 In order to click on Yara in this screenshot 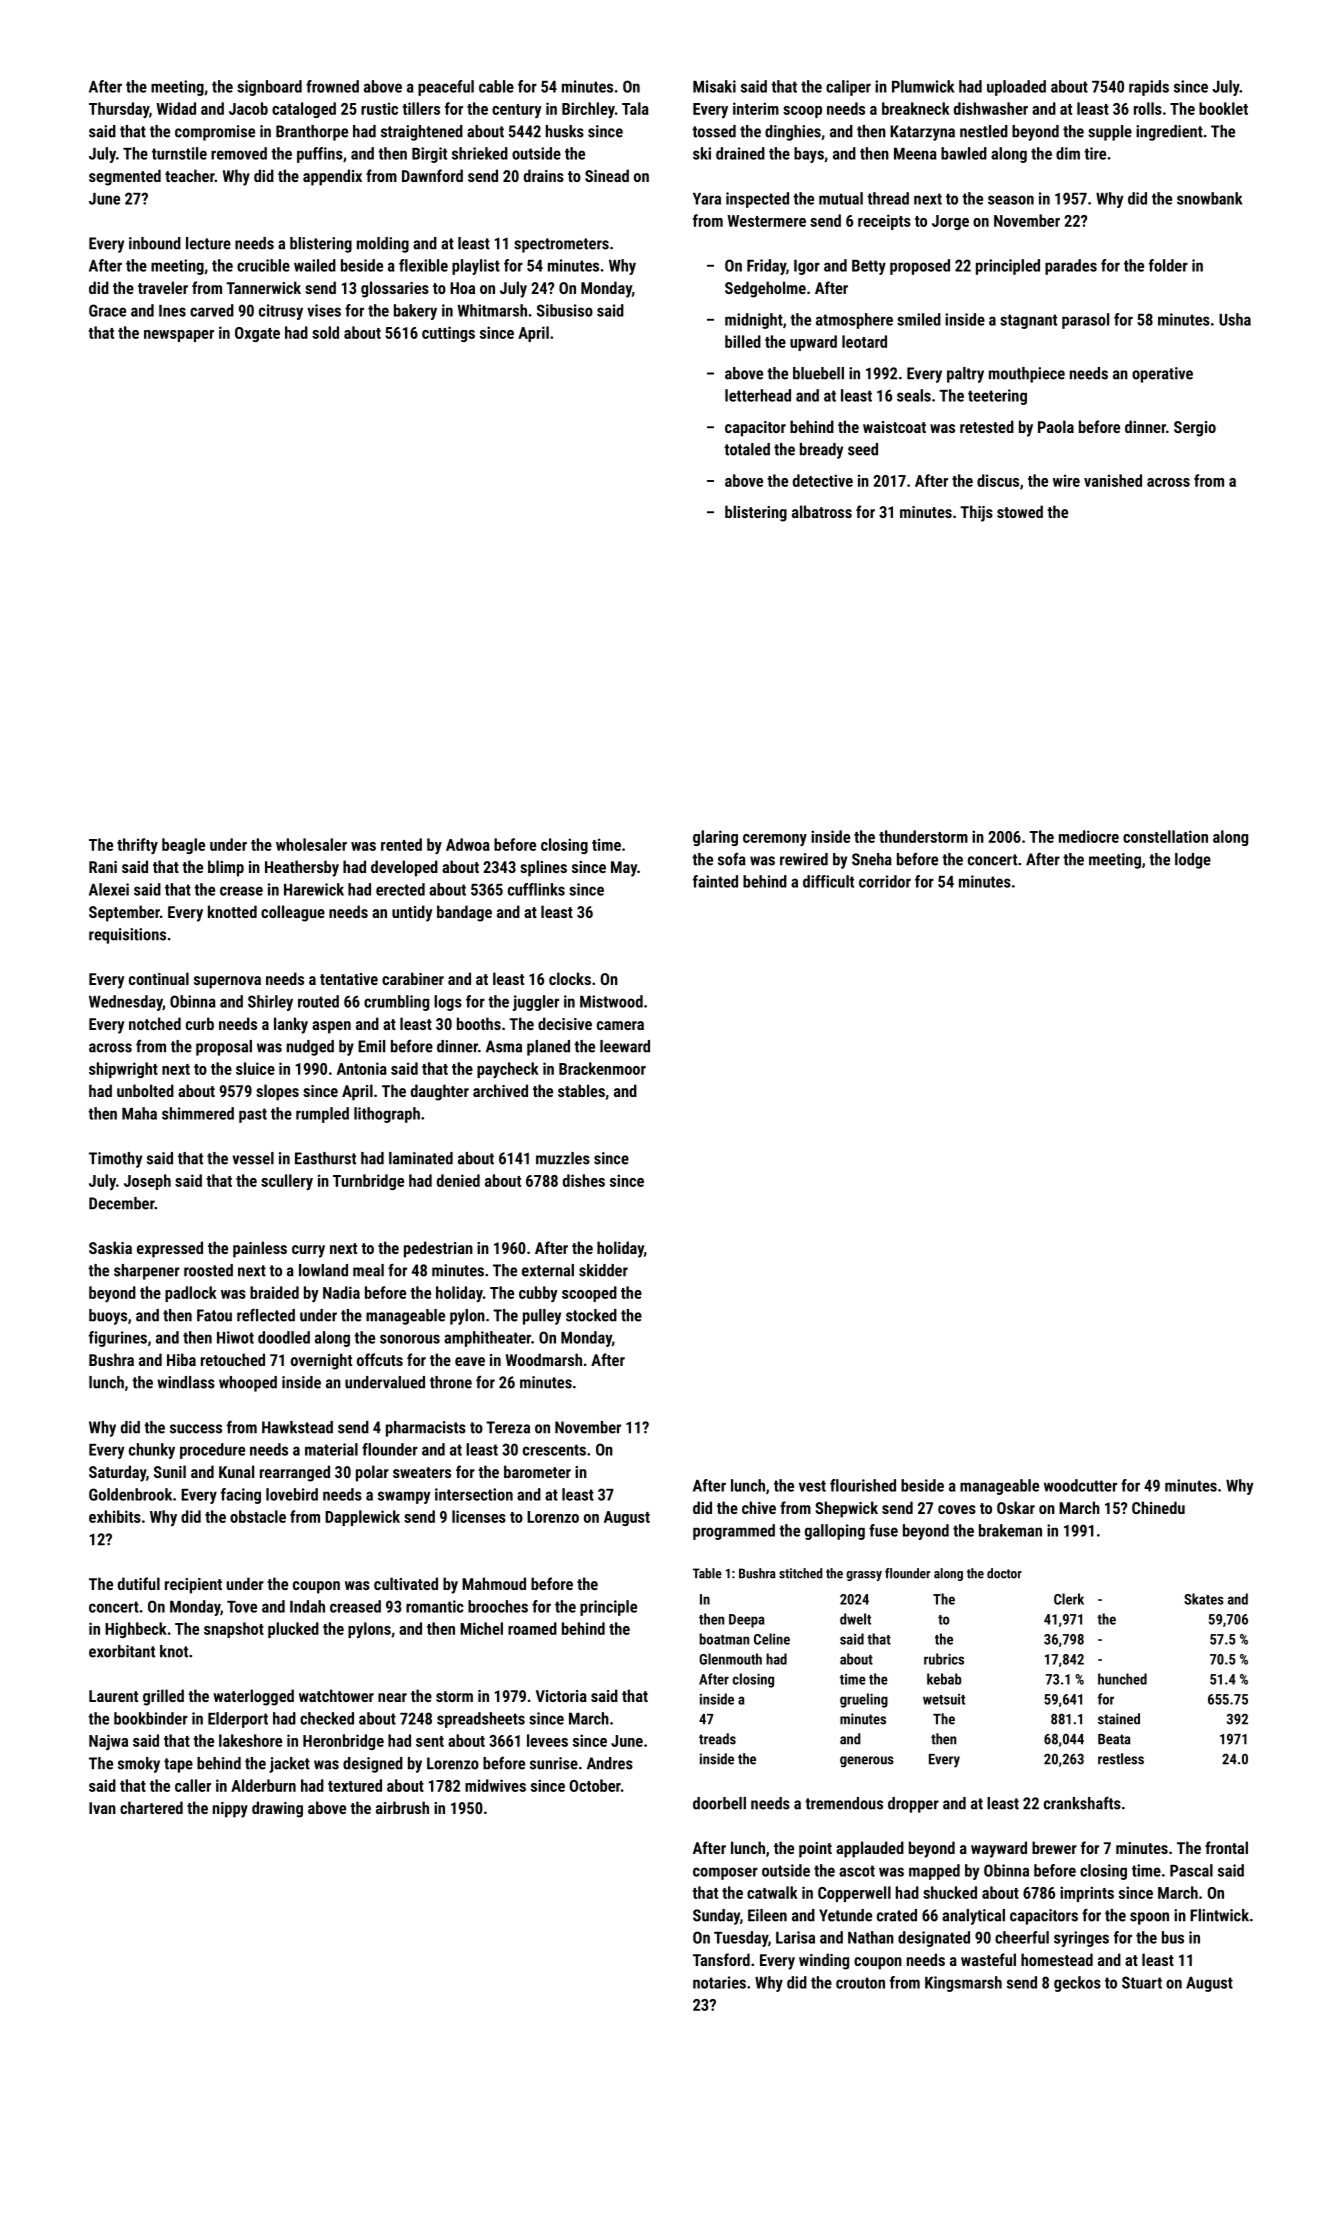, I will do `click(707, 199)`.
